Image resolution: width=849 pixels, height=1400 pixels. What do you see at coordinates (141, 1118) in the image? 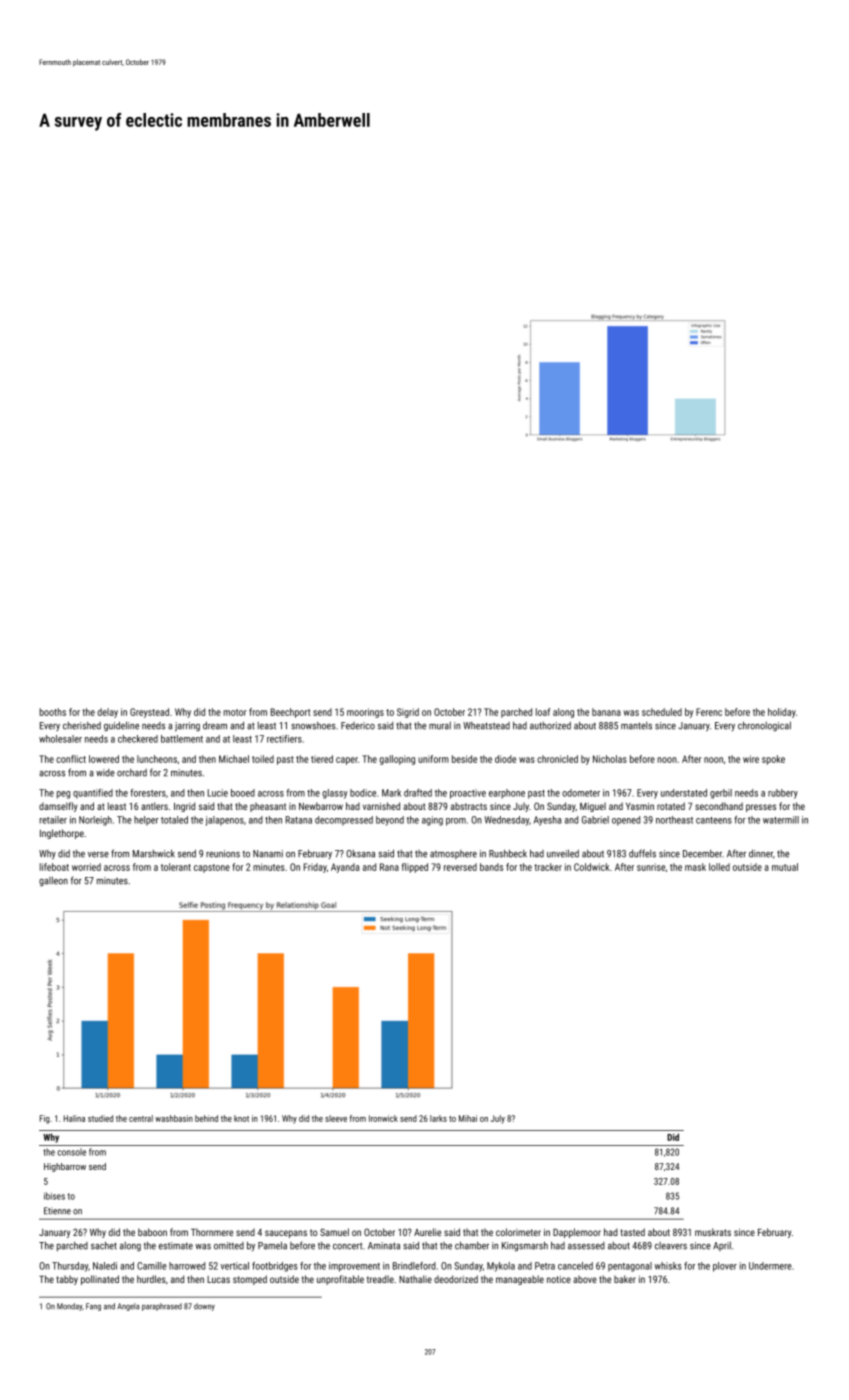
I see `central` at bounding box center [141, 1118].
